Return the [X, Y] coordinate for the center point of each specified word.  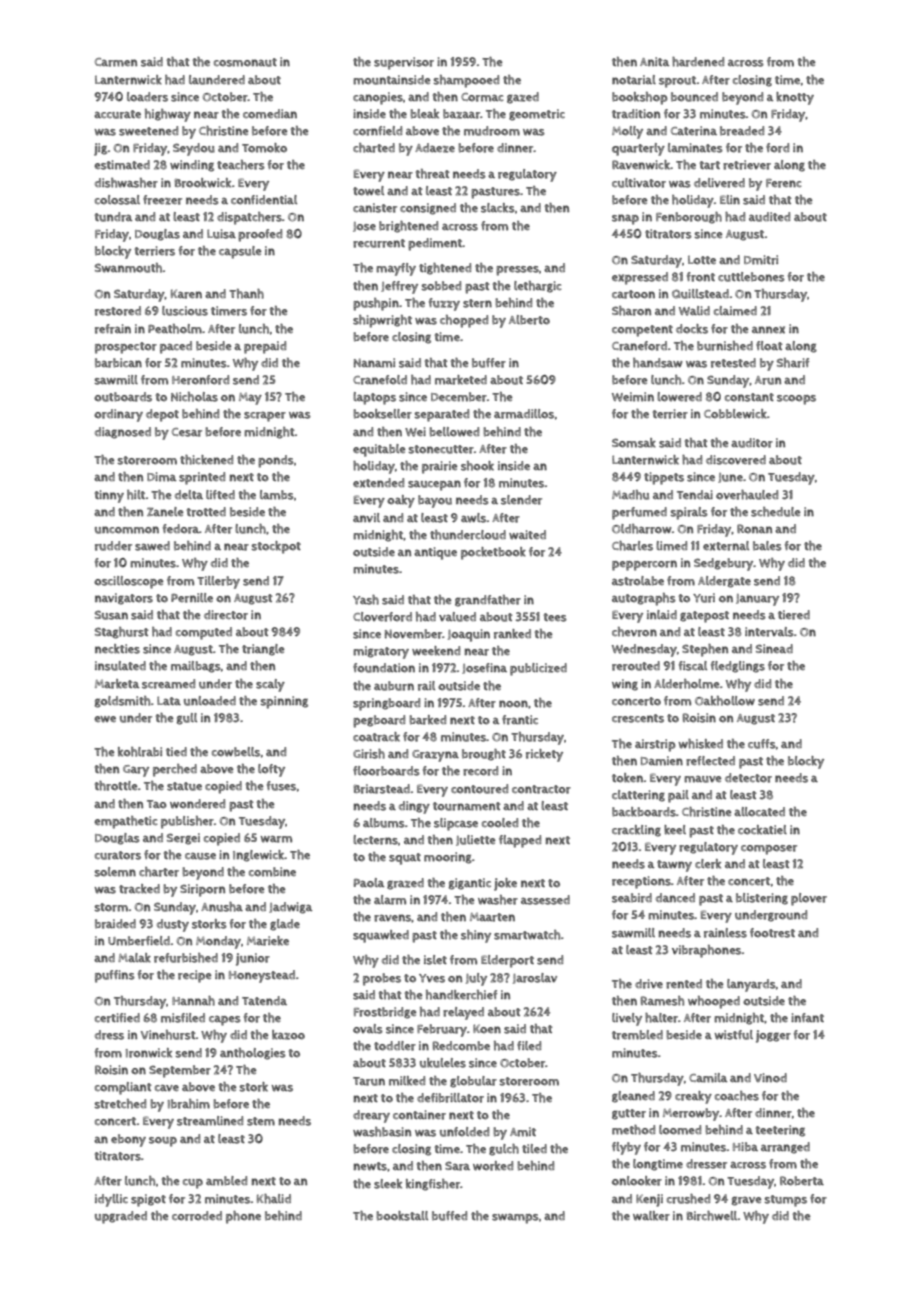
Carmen [116, 62]
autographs [644, 599]
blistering [762, 899]
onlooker [637, 1181]
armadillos [524, 414]
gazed [523, 98]
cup [193, 1184]
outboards [123, 397]
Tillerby [218, 582]
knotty [795, 98]
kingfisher [433, 1185]
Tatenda [264, 1000]
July [476, 979]
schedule [776, 512]
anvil [366, 518]
